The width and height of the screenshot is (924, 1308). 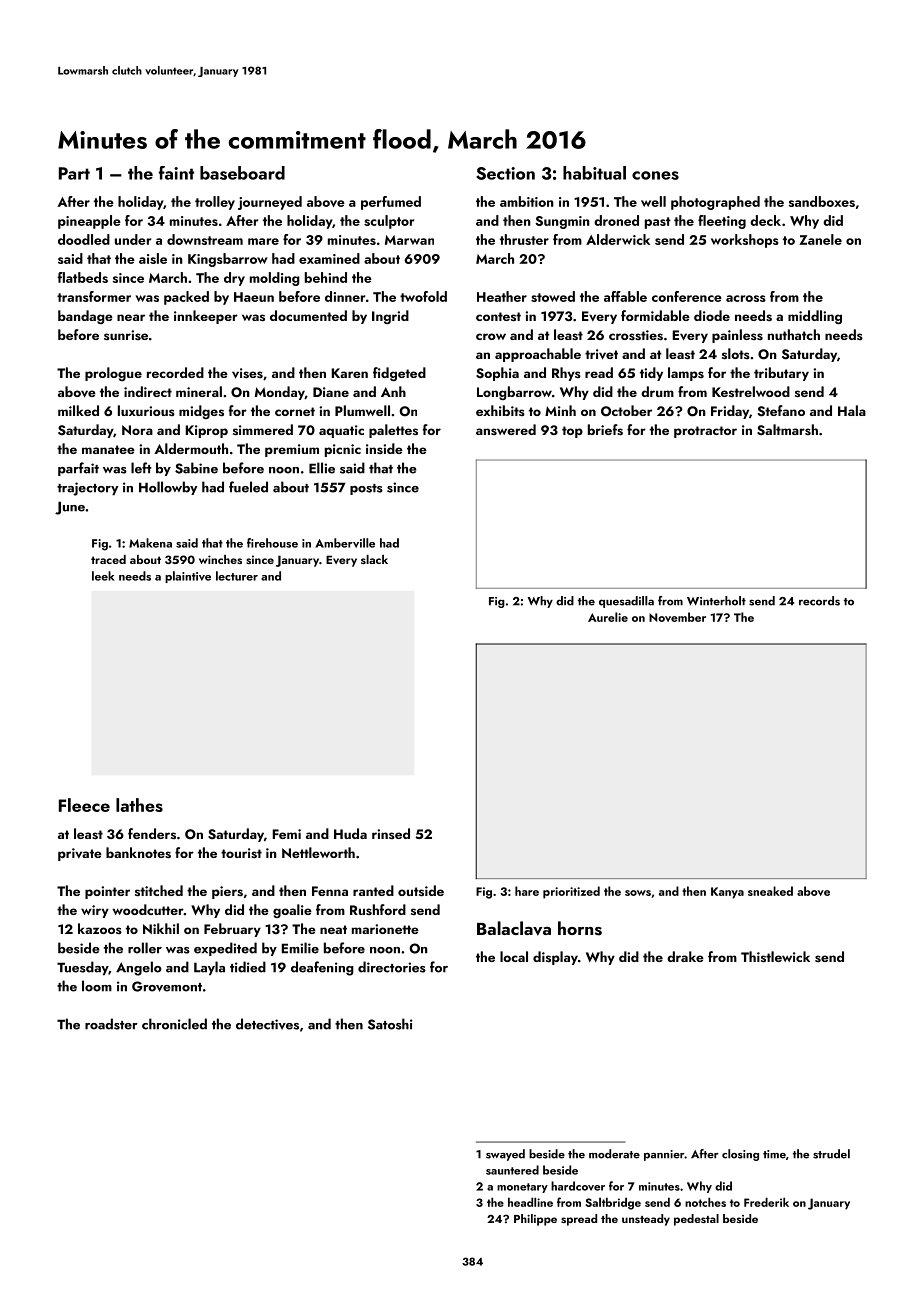 What do you see at coordinates (553, 296) in the screenshot?
I see `stowed` at bounding box center [553, 296].
